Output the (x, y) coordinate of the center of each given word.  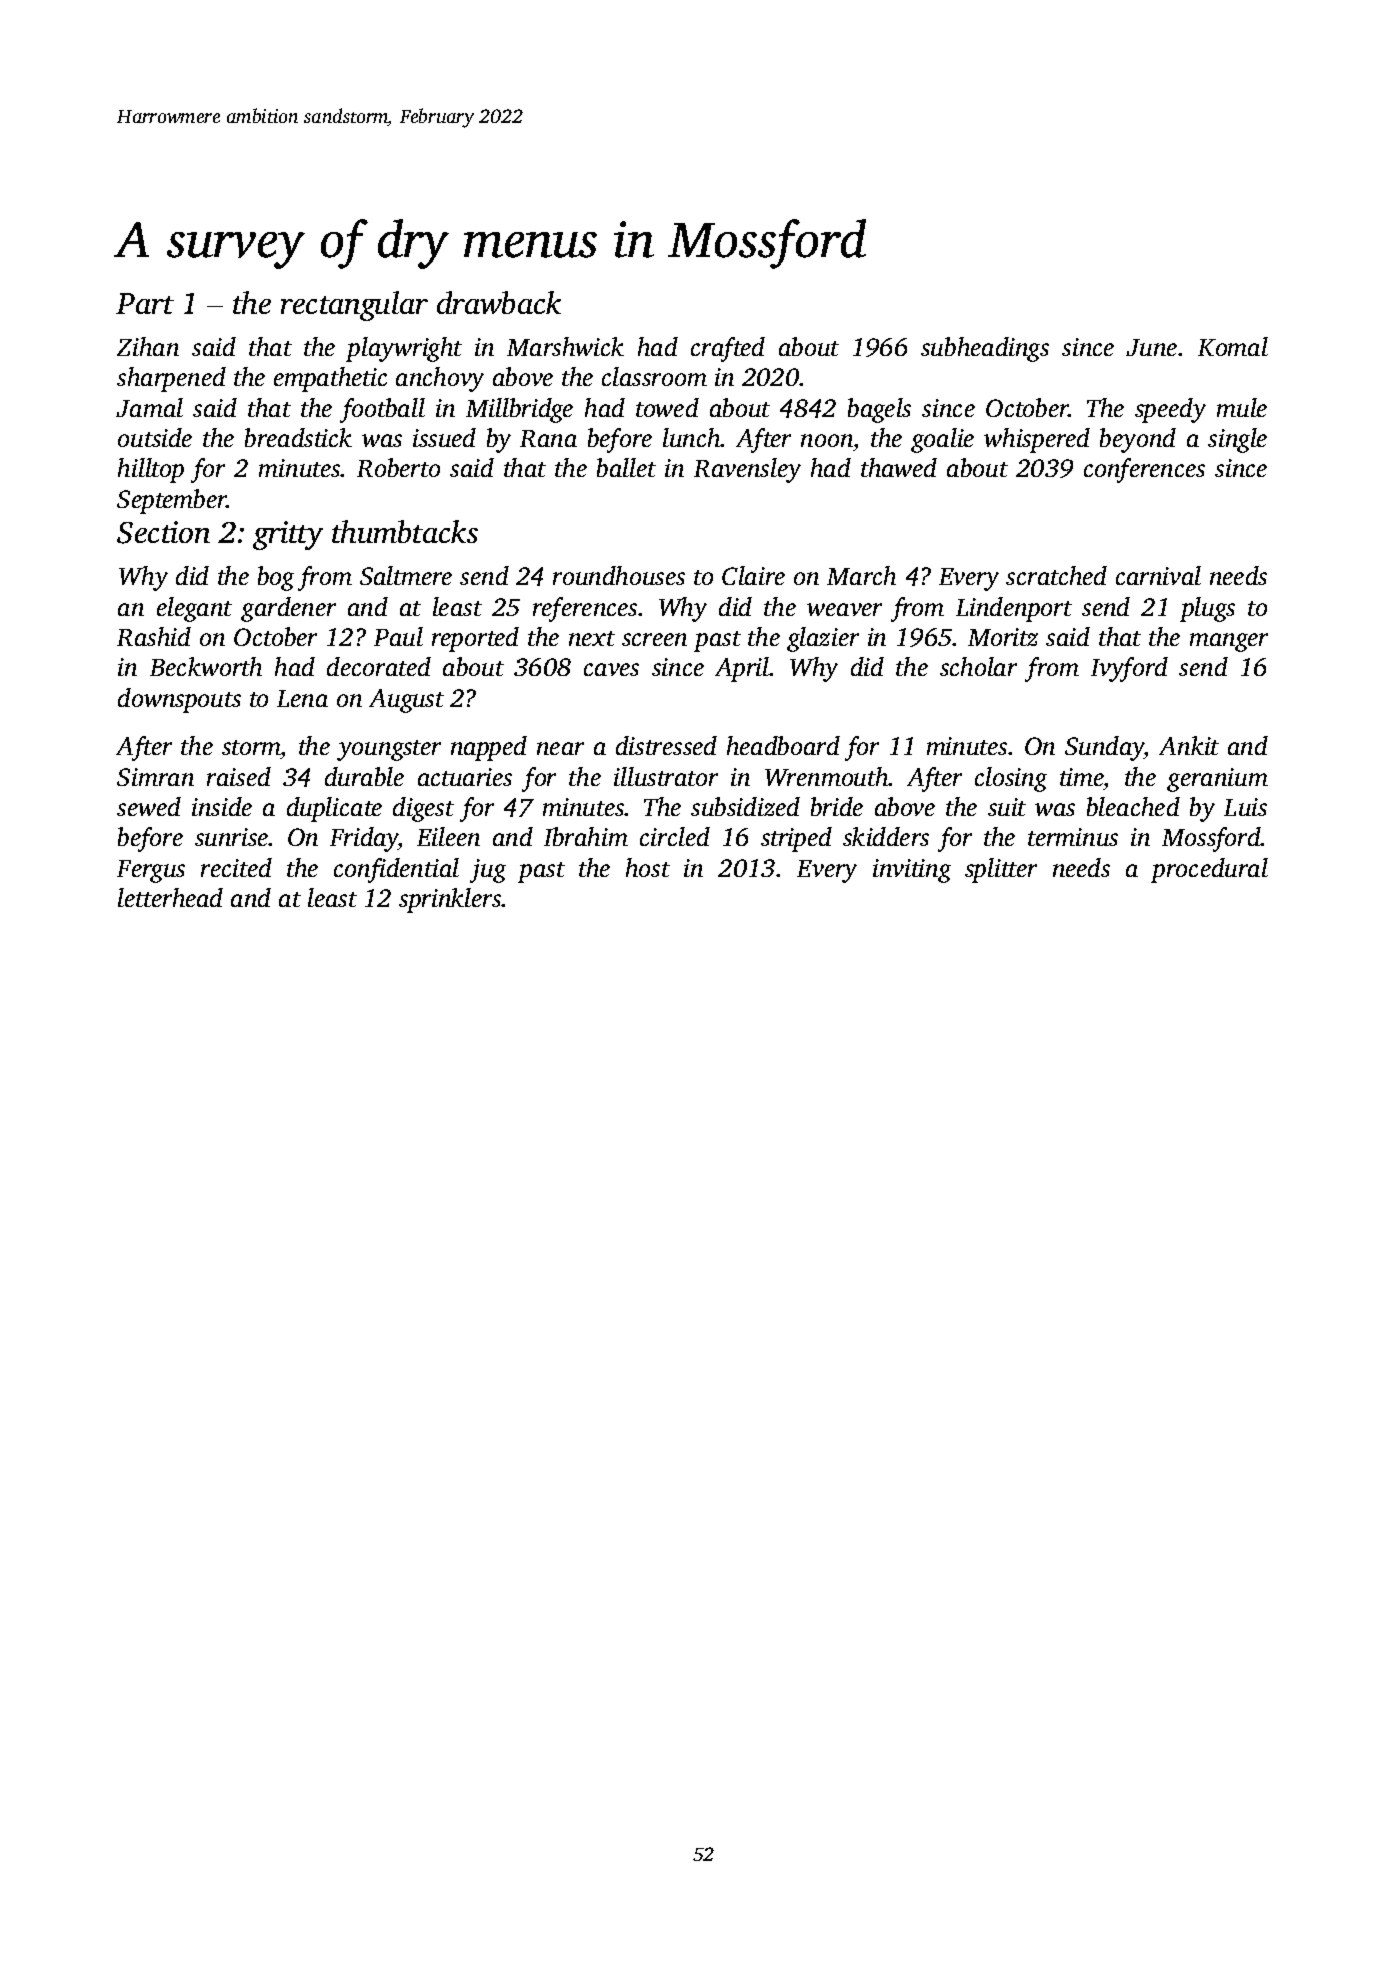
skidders (886, 836)
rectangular (354, 306)
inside (222, 806)
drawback (499, 302)
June (1151, 347)
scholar (978, 666)
